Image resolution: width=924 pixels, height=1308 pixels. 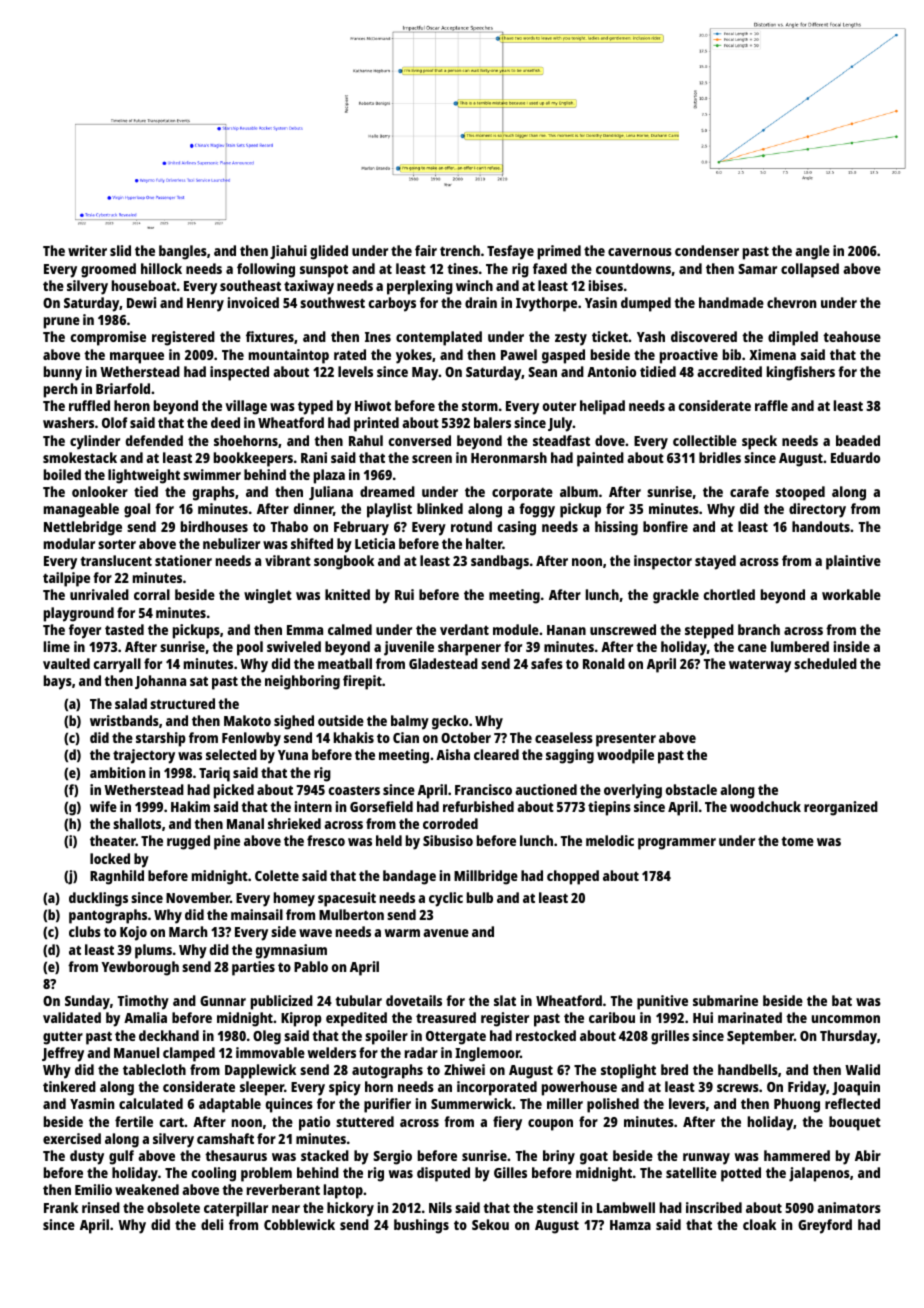 What do you see at coordinates (707, 250) in the page?
I see `condenser` at bounding box center [707, 250].
